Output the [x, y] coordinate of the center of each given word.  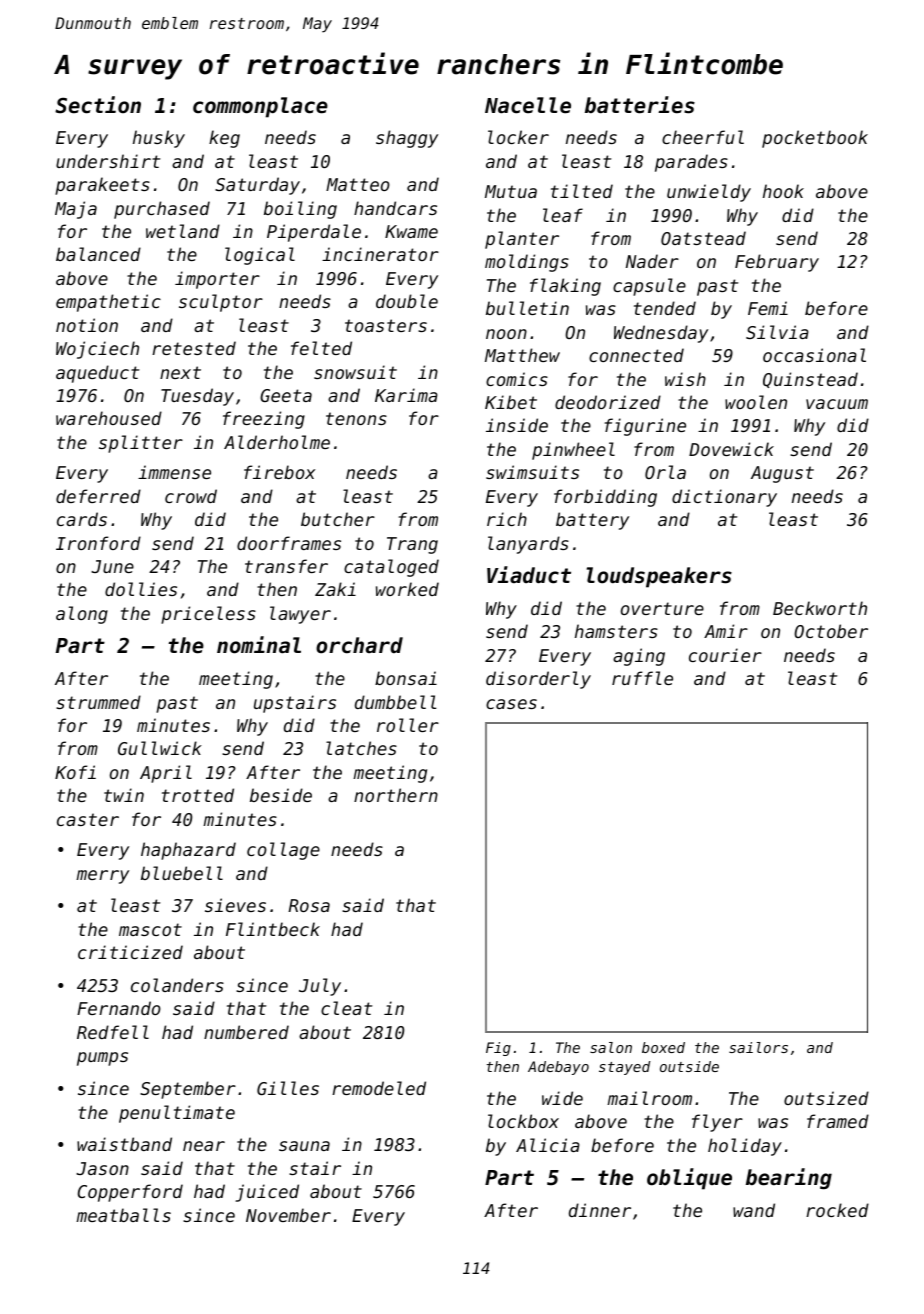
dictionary [724, 498]
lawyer [300, 615]
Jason [102, 1168]
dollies [141, 589]
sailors [758, 1047]
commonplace [260, 107]
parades [691, 163]
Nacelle [528, 105]
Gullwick [160, 748]
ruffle [642, 678]
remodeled [379, 1088]
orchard [359, 645]
